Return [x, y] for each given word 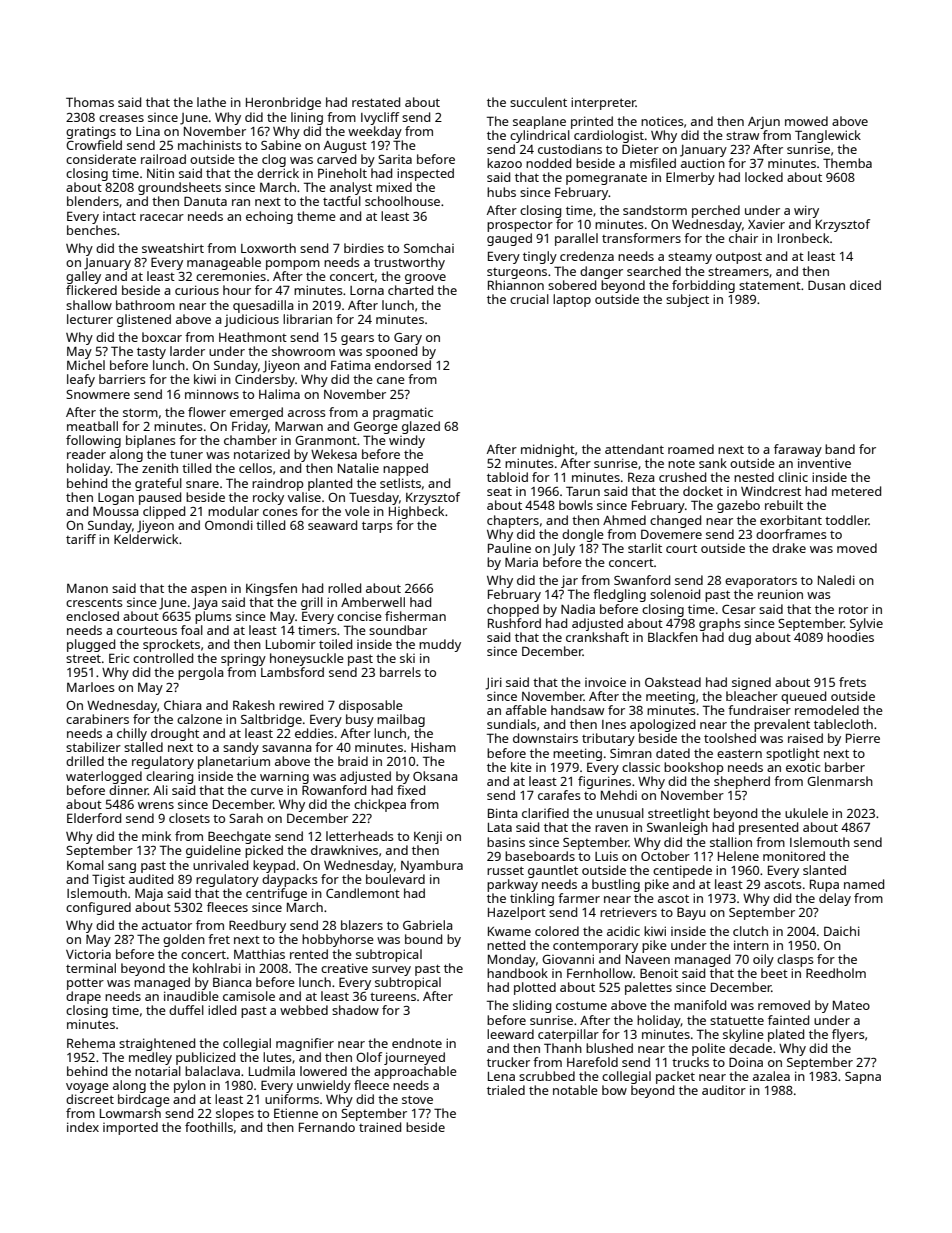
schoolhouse [402, 201]
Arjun [764, 123]
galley [83, 277]
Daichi [842, 931]
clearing [169, 777]
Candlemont [363, 893]
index [83, 1127]
